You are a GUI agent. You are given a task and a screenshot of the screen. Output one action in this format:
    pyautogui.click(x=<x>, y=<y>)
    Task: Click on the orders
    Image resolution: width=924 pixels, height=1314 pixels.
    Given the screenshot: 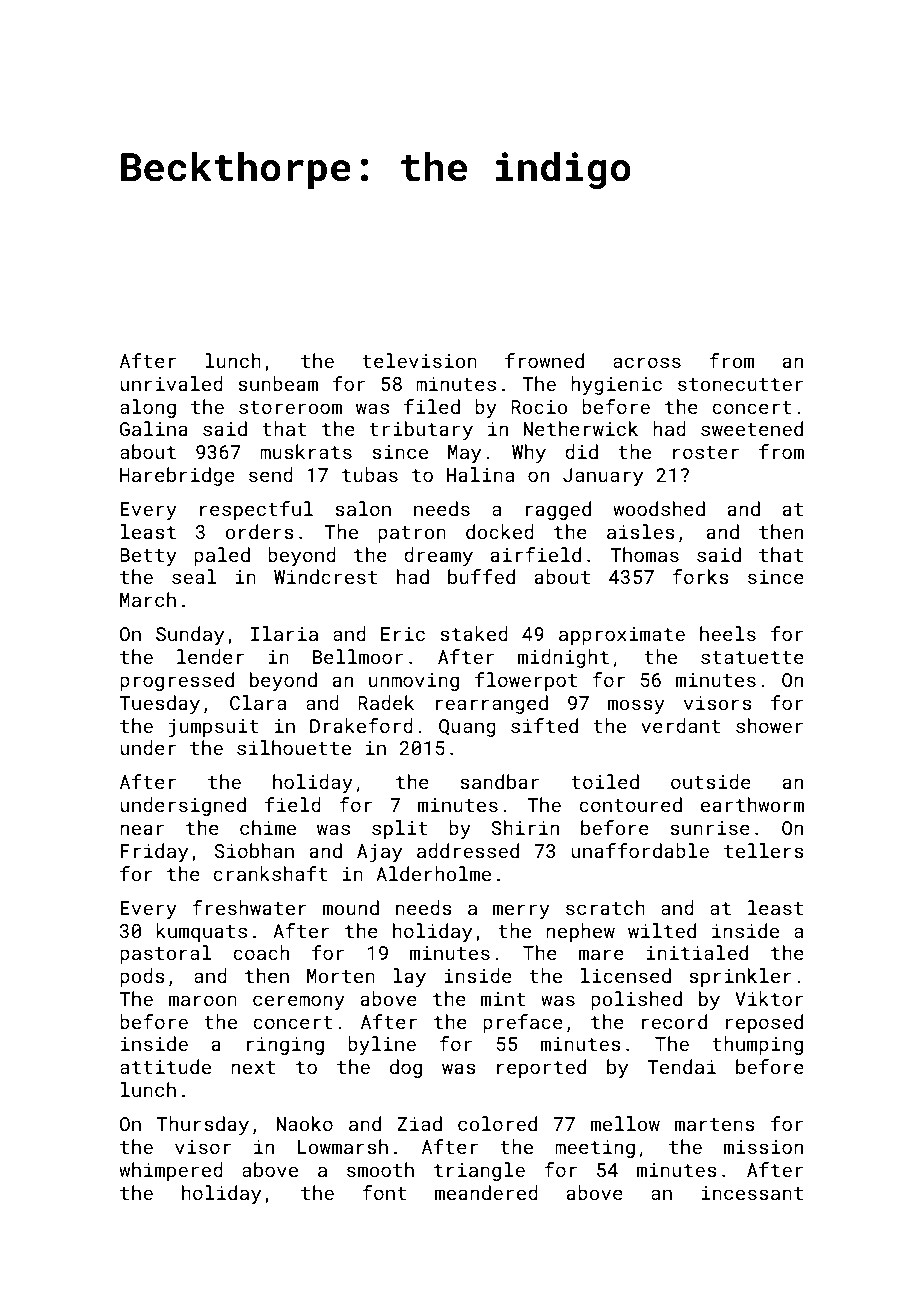 What is the action you would take?
    pyautogui.click(x=260, y=531)
